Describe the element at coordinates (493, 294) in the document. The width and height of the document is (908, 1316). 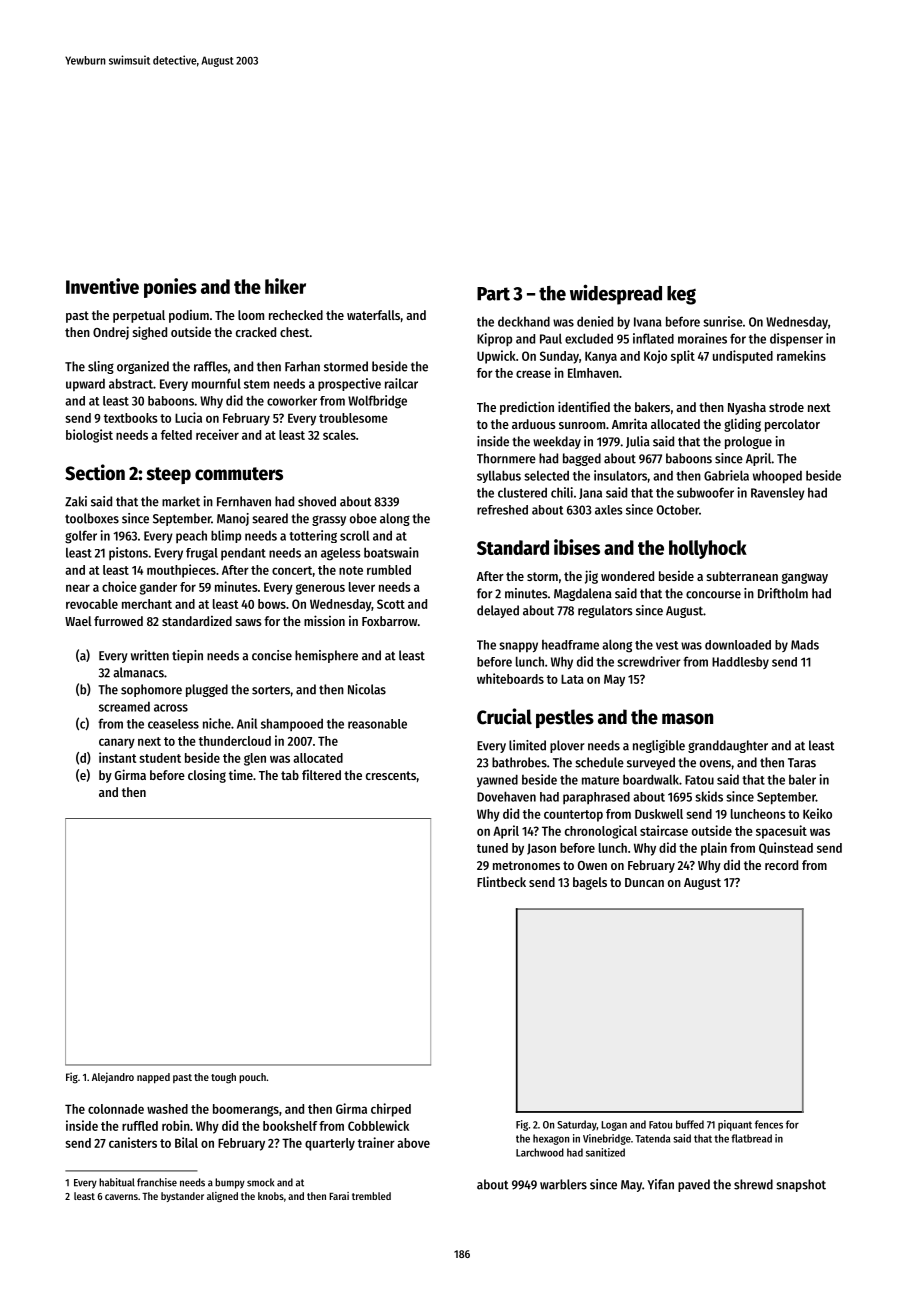
I see `Part` at that location.
